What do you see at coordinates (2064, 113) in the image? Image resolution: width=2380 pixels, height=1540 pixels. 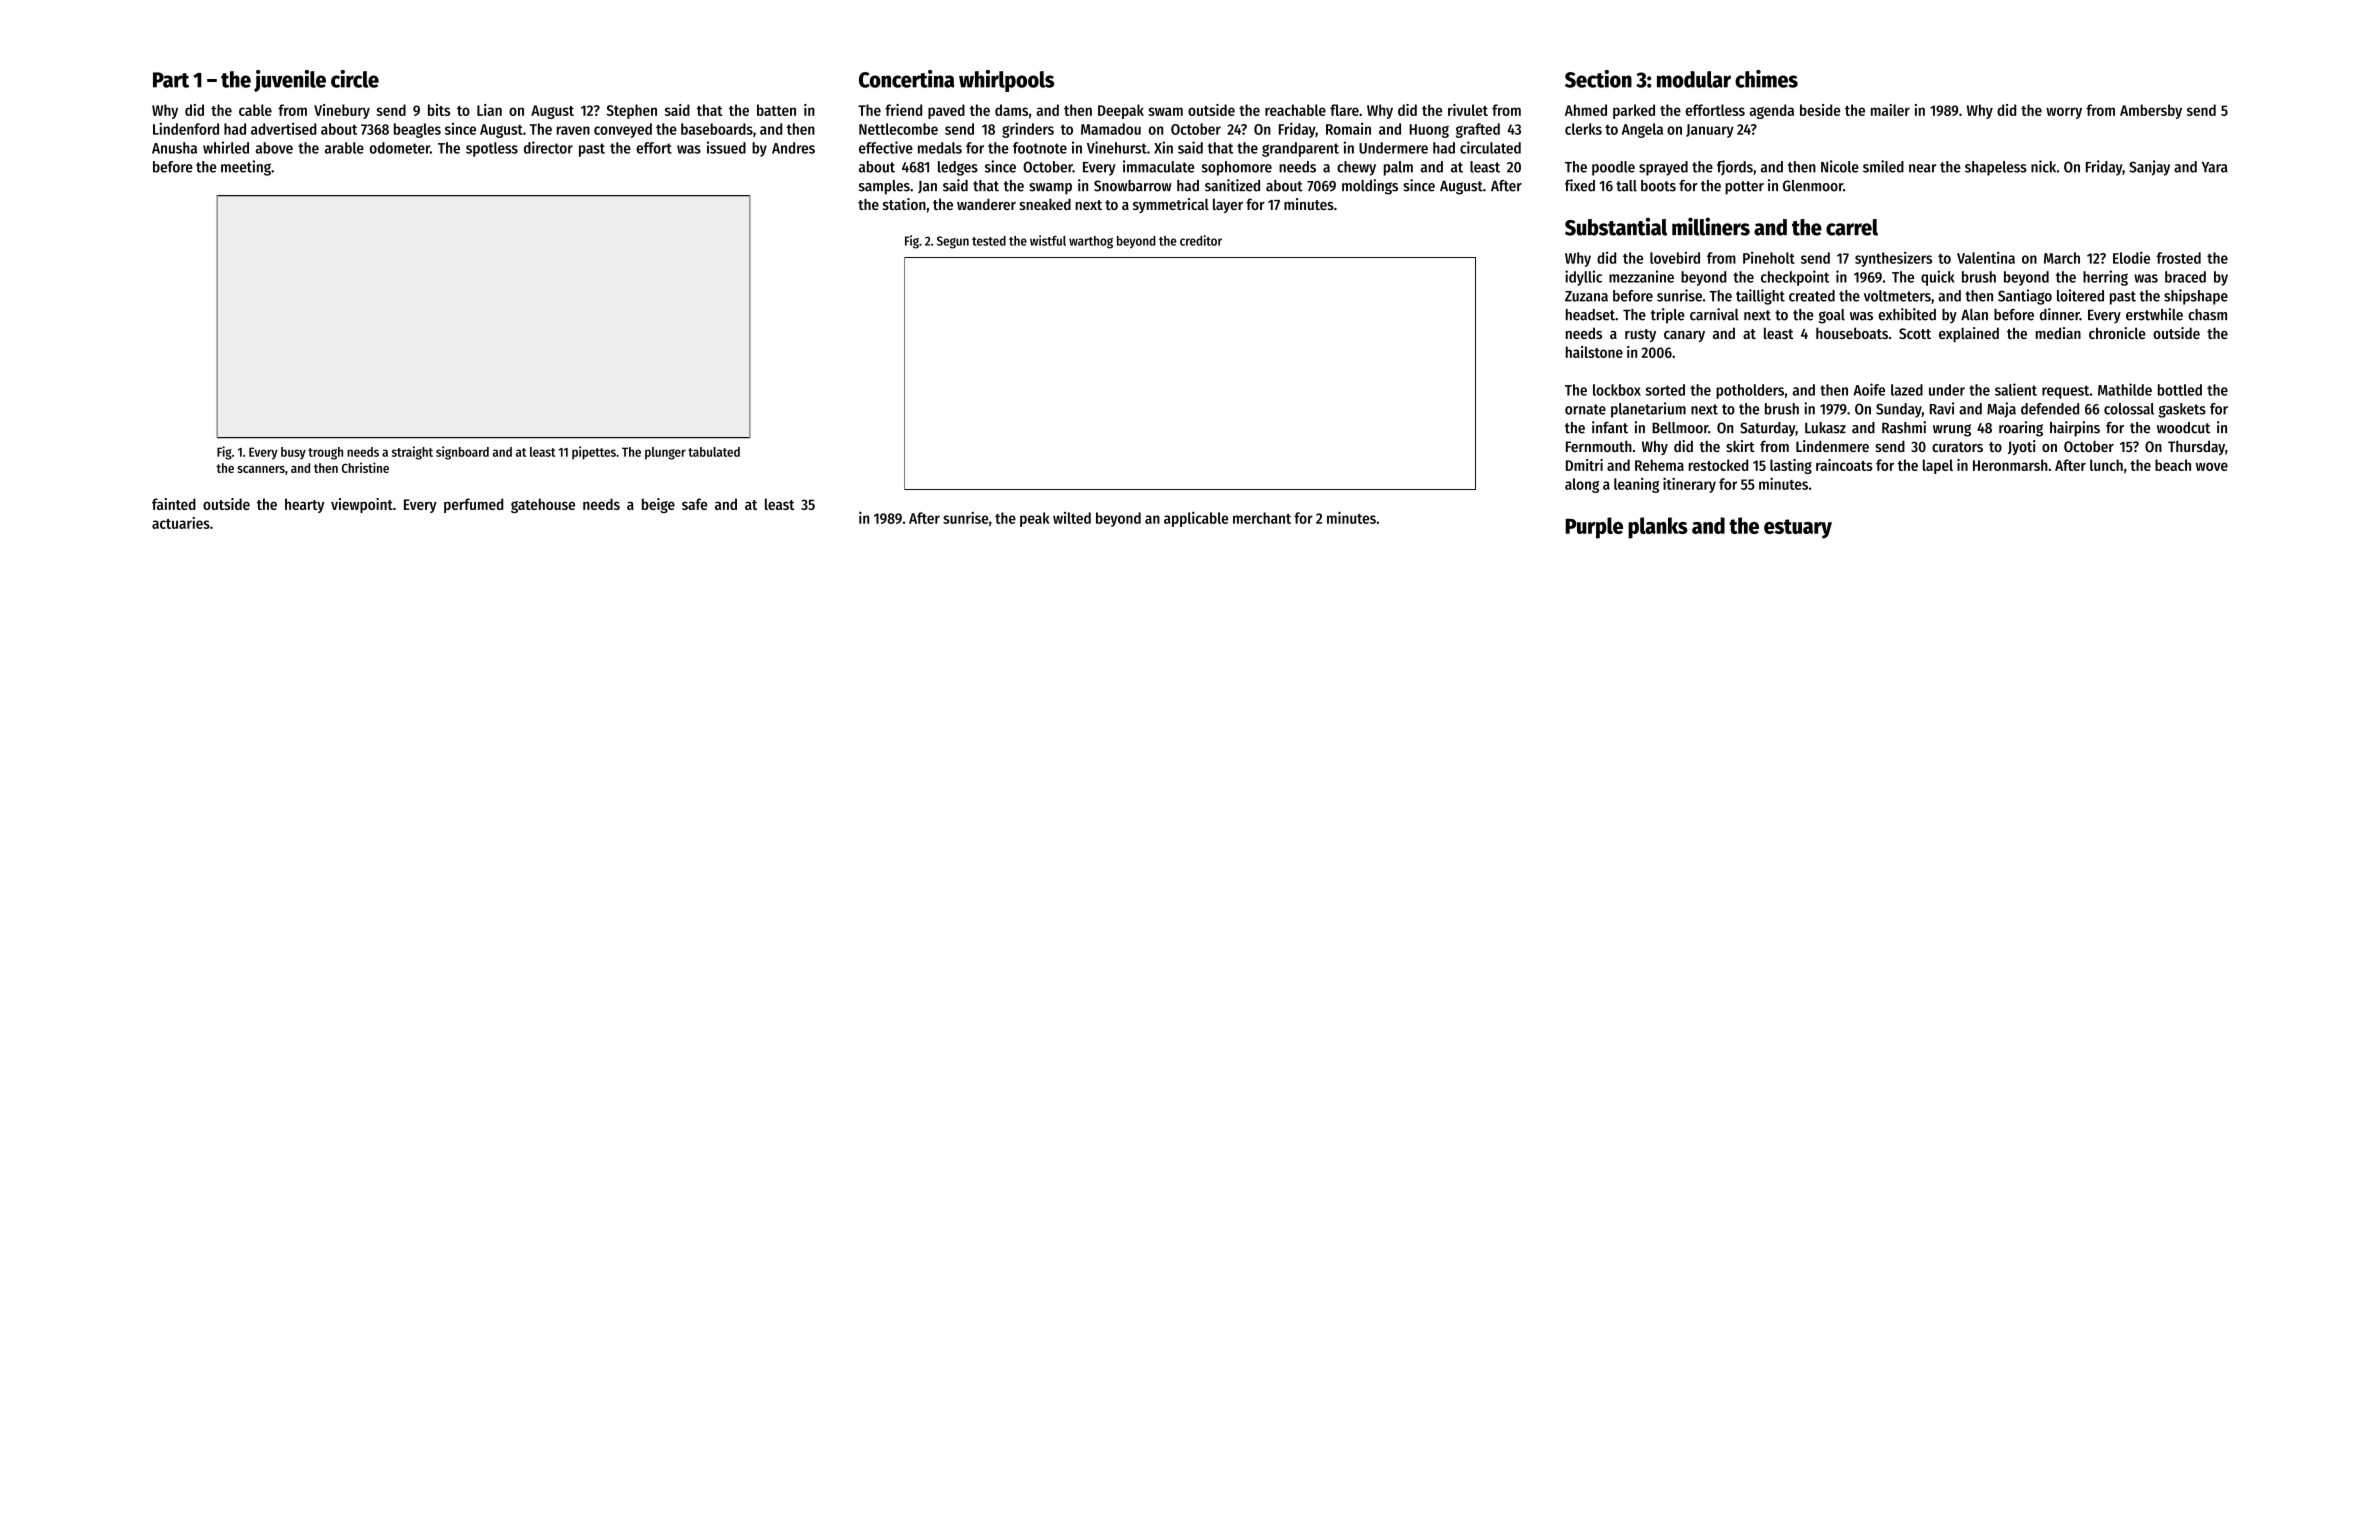 I see `worry` at bounding box center [2064, 113].
